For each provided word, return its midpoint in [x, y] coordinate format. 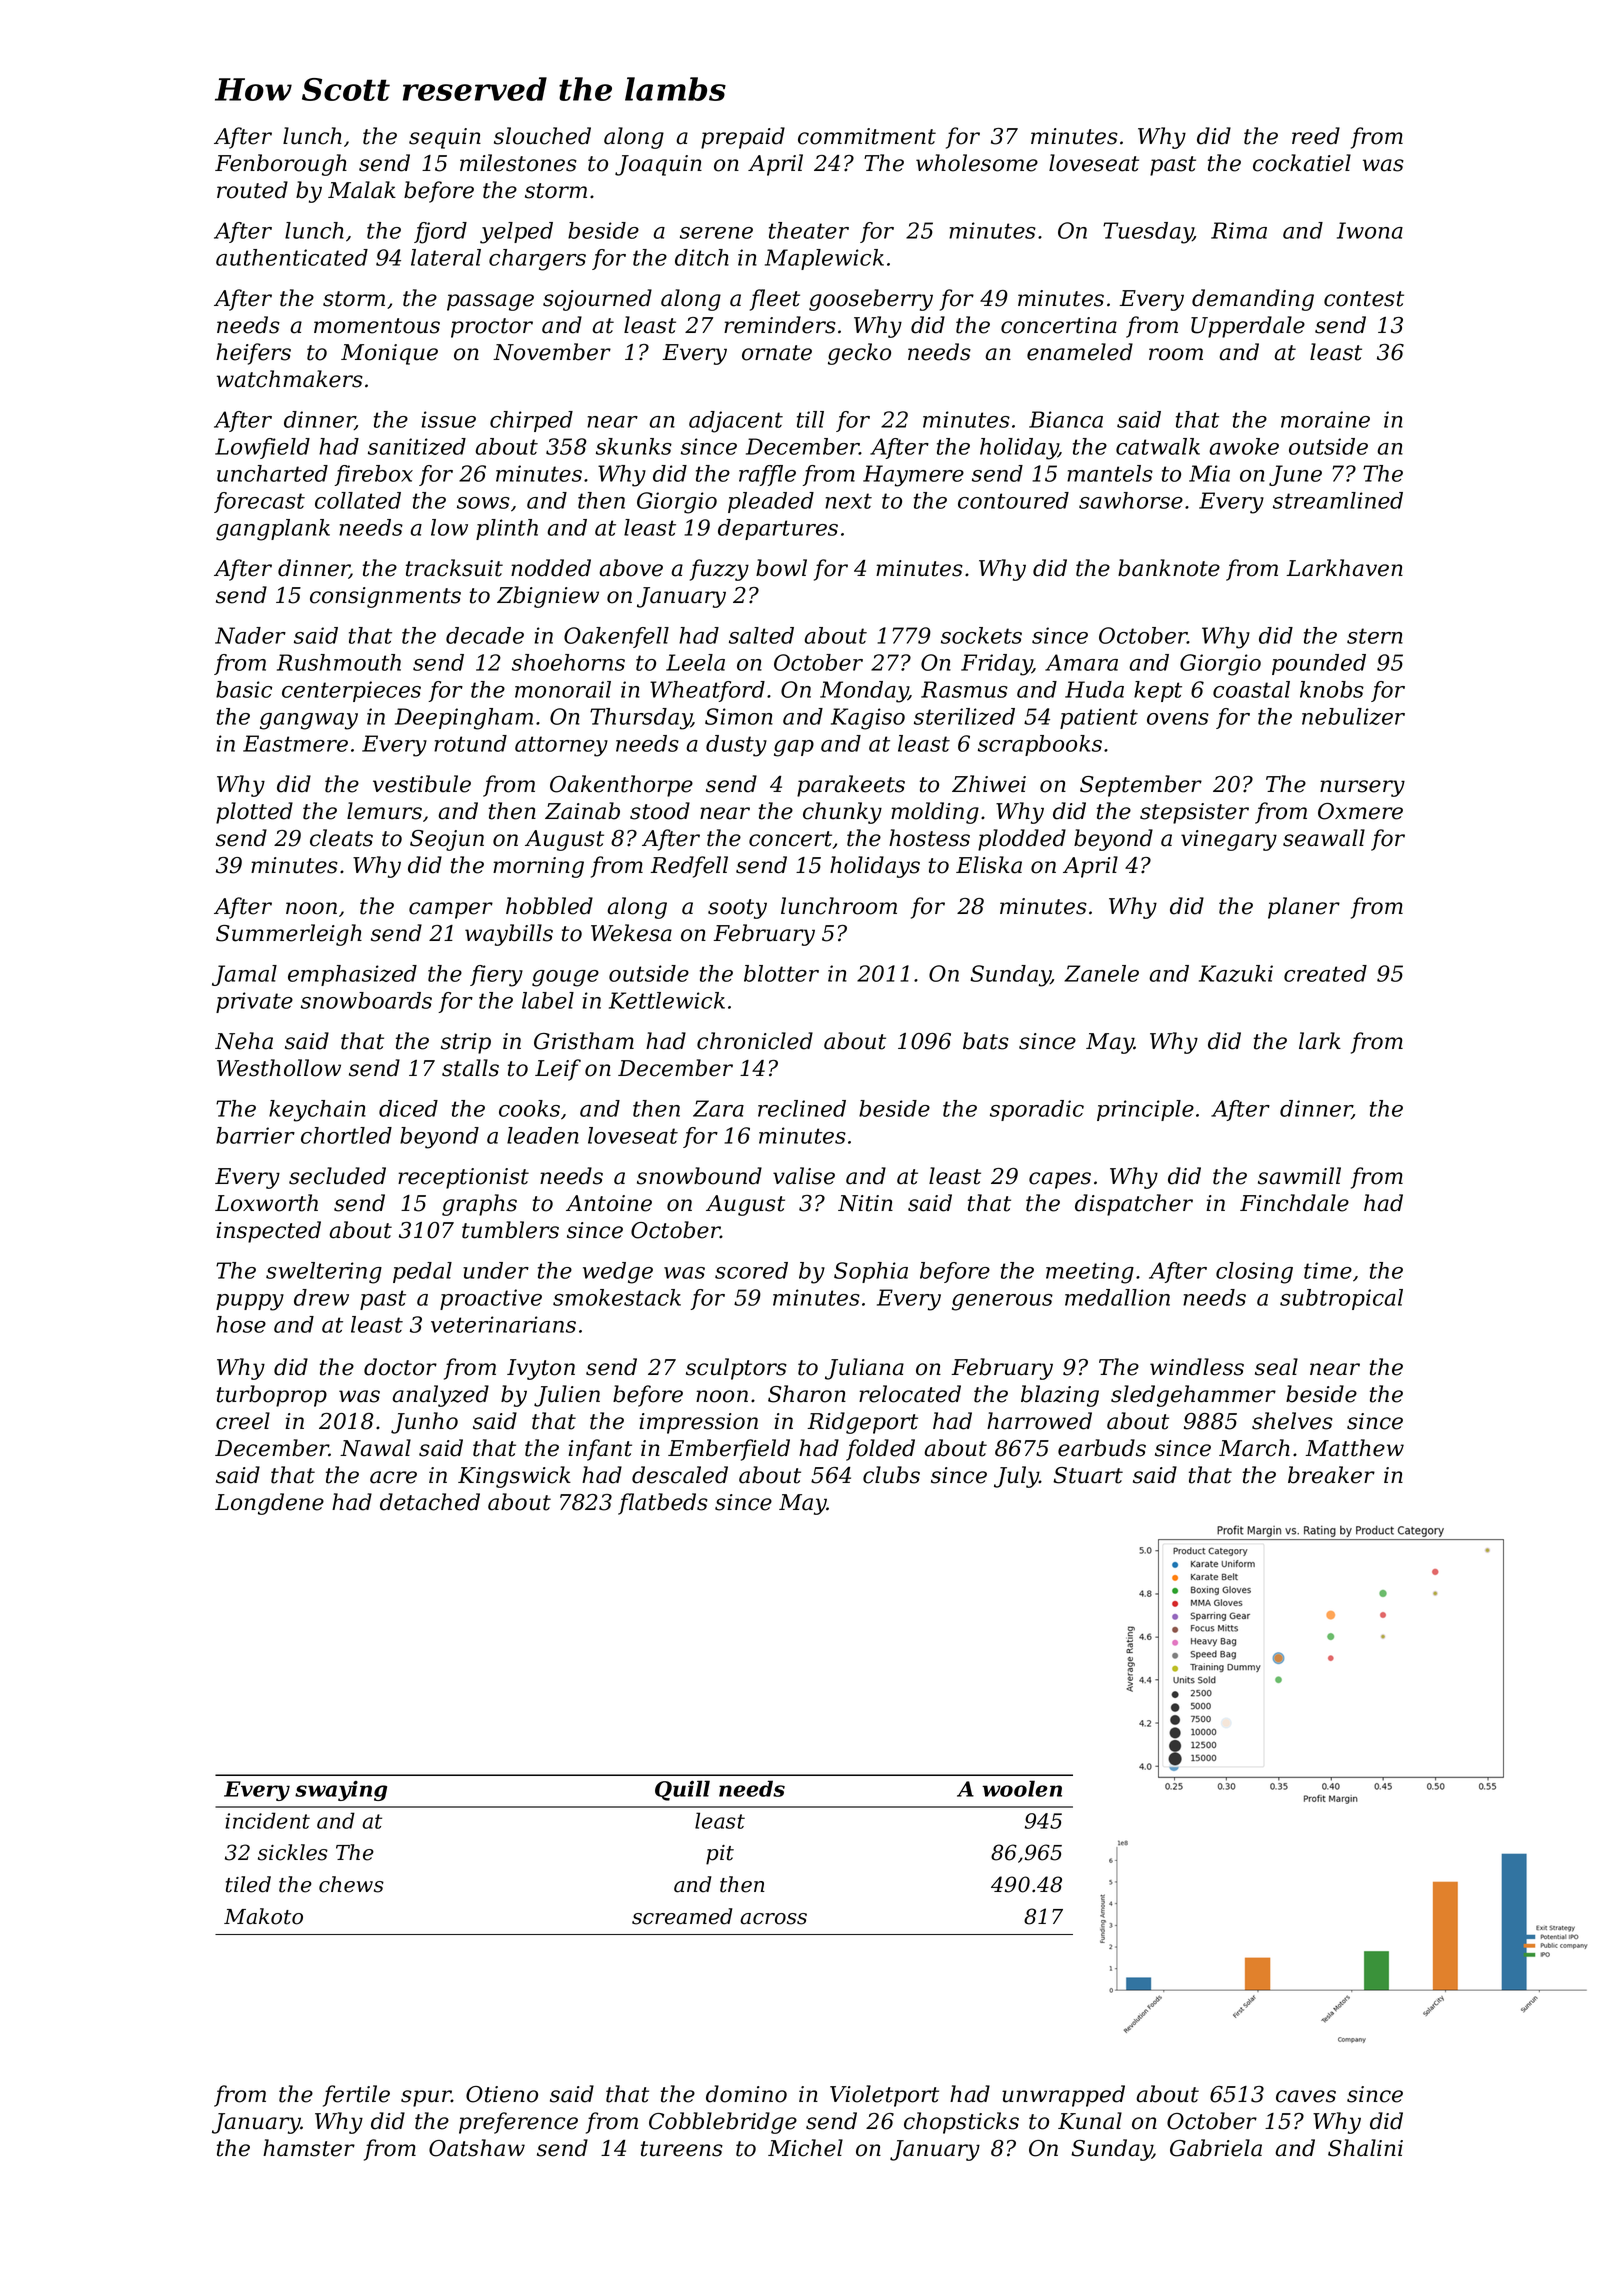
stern [1375, 636]
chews [351, 1884]
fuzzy [719, 570]
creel [243, 1421]
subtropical [1341, 1299]
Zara [718, 1108]
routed [252, 190]
